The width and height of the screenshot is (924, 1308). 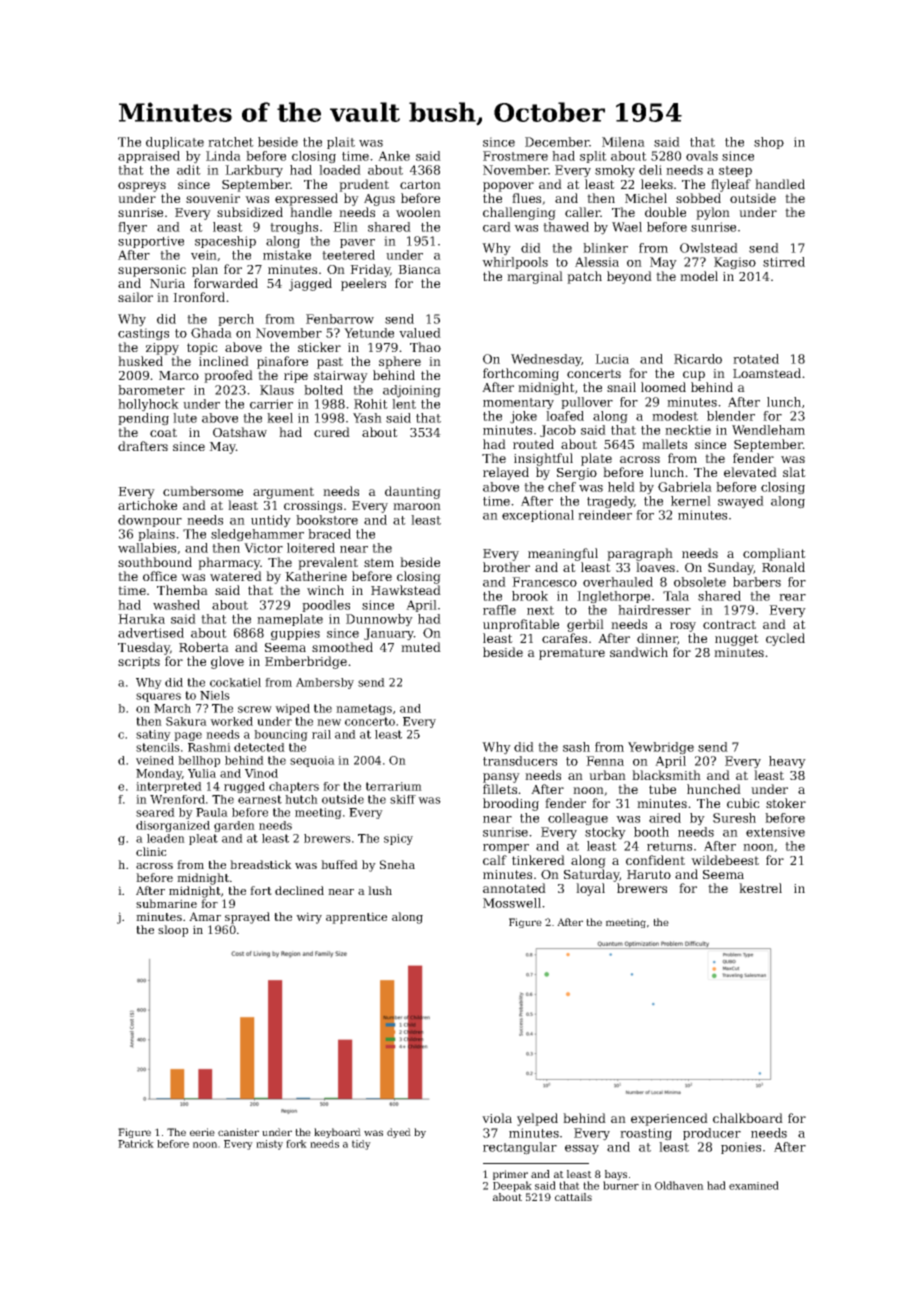 I want to click on Anke, so click(x=394, y=156).
